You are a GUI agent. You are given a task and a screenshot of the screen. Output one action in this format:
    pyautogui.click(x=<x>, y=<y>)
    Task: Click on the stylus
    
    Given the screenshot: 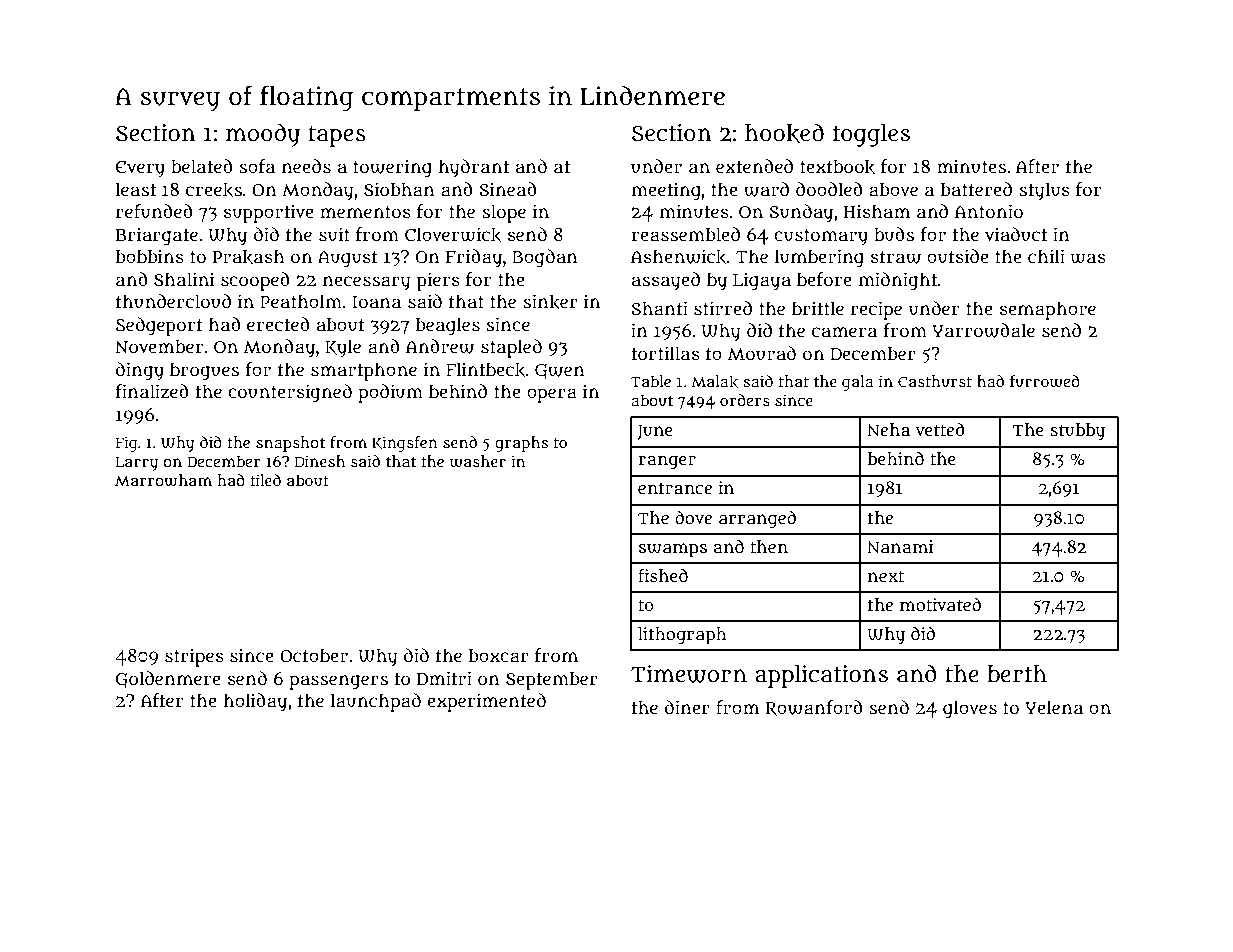 What is the action you would take?
    pyautogui.click(x=1044, y=191)
